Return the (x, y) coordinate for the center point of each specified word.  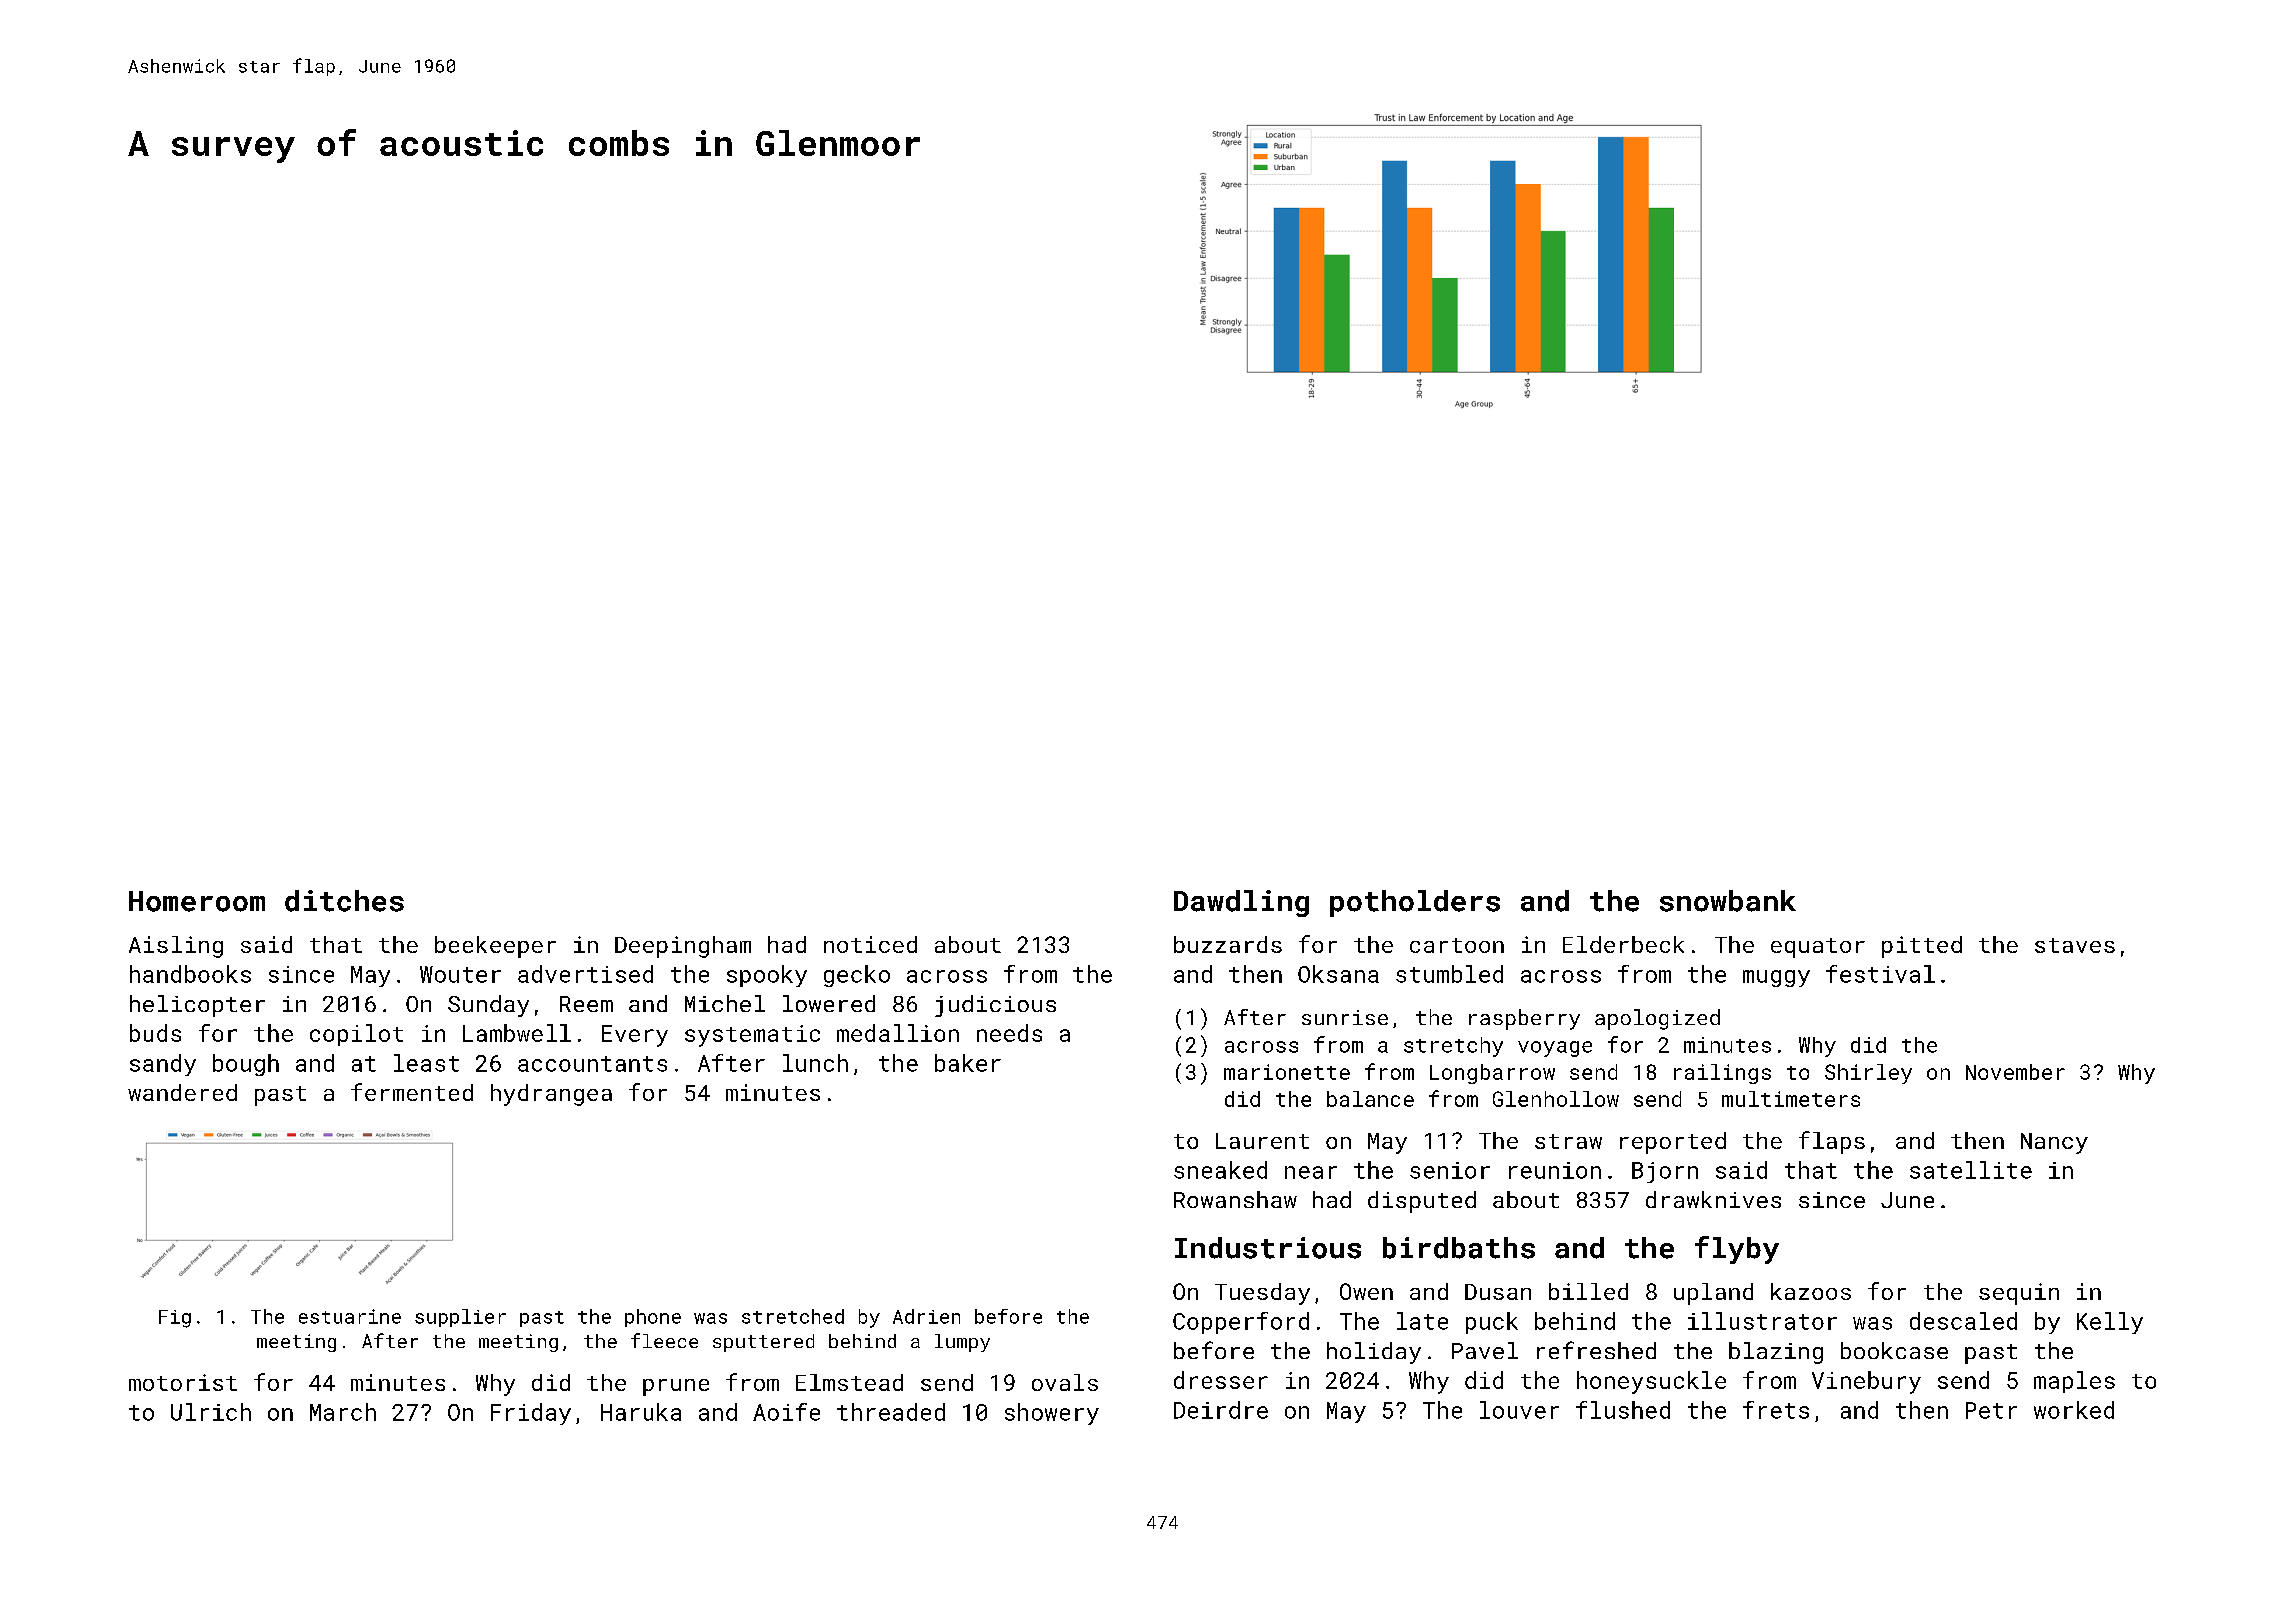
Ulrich (211, 1412)
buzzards (1228, 944)
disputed (1422, 1202)
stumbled (1449, 974)
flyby (1737, 1250)
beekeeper (495, 947)
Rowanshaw (1235, 1199)
